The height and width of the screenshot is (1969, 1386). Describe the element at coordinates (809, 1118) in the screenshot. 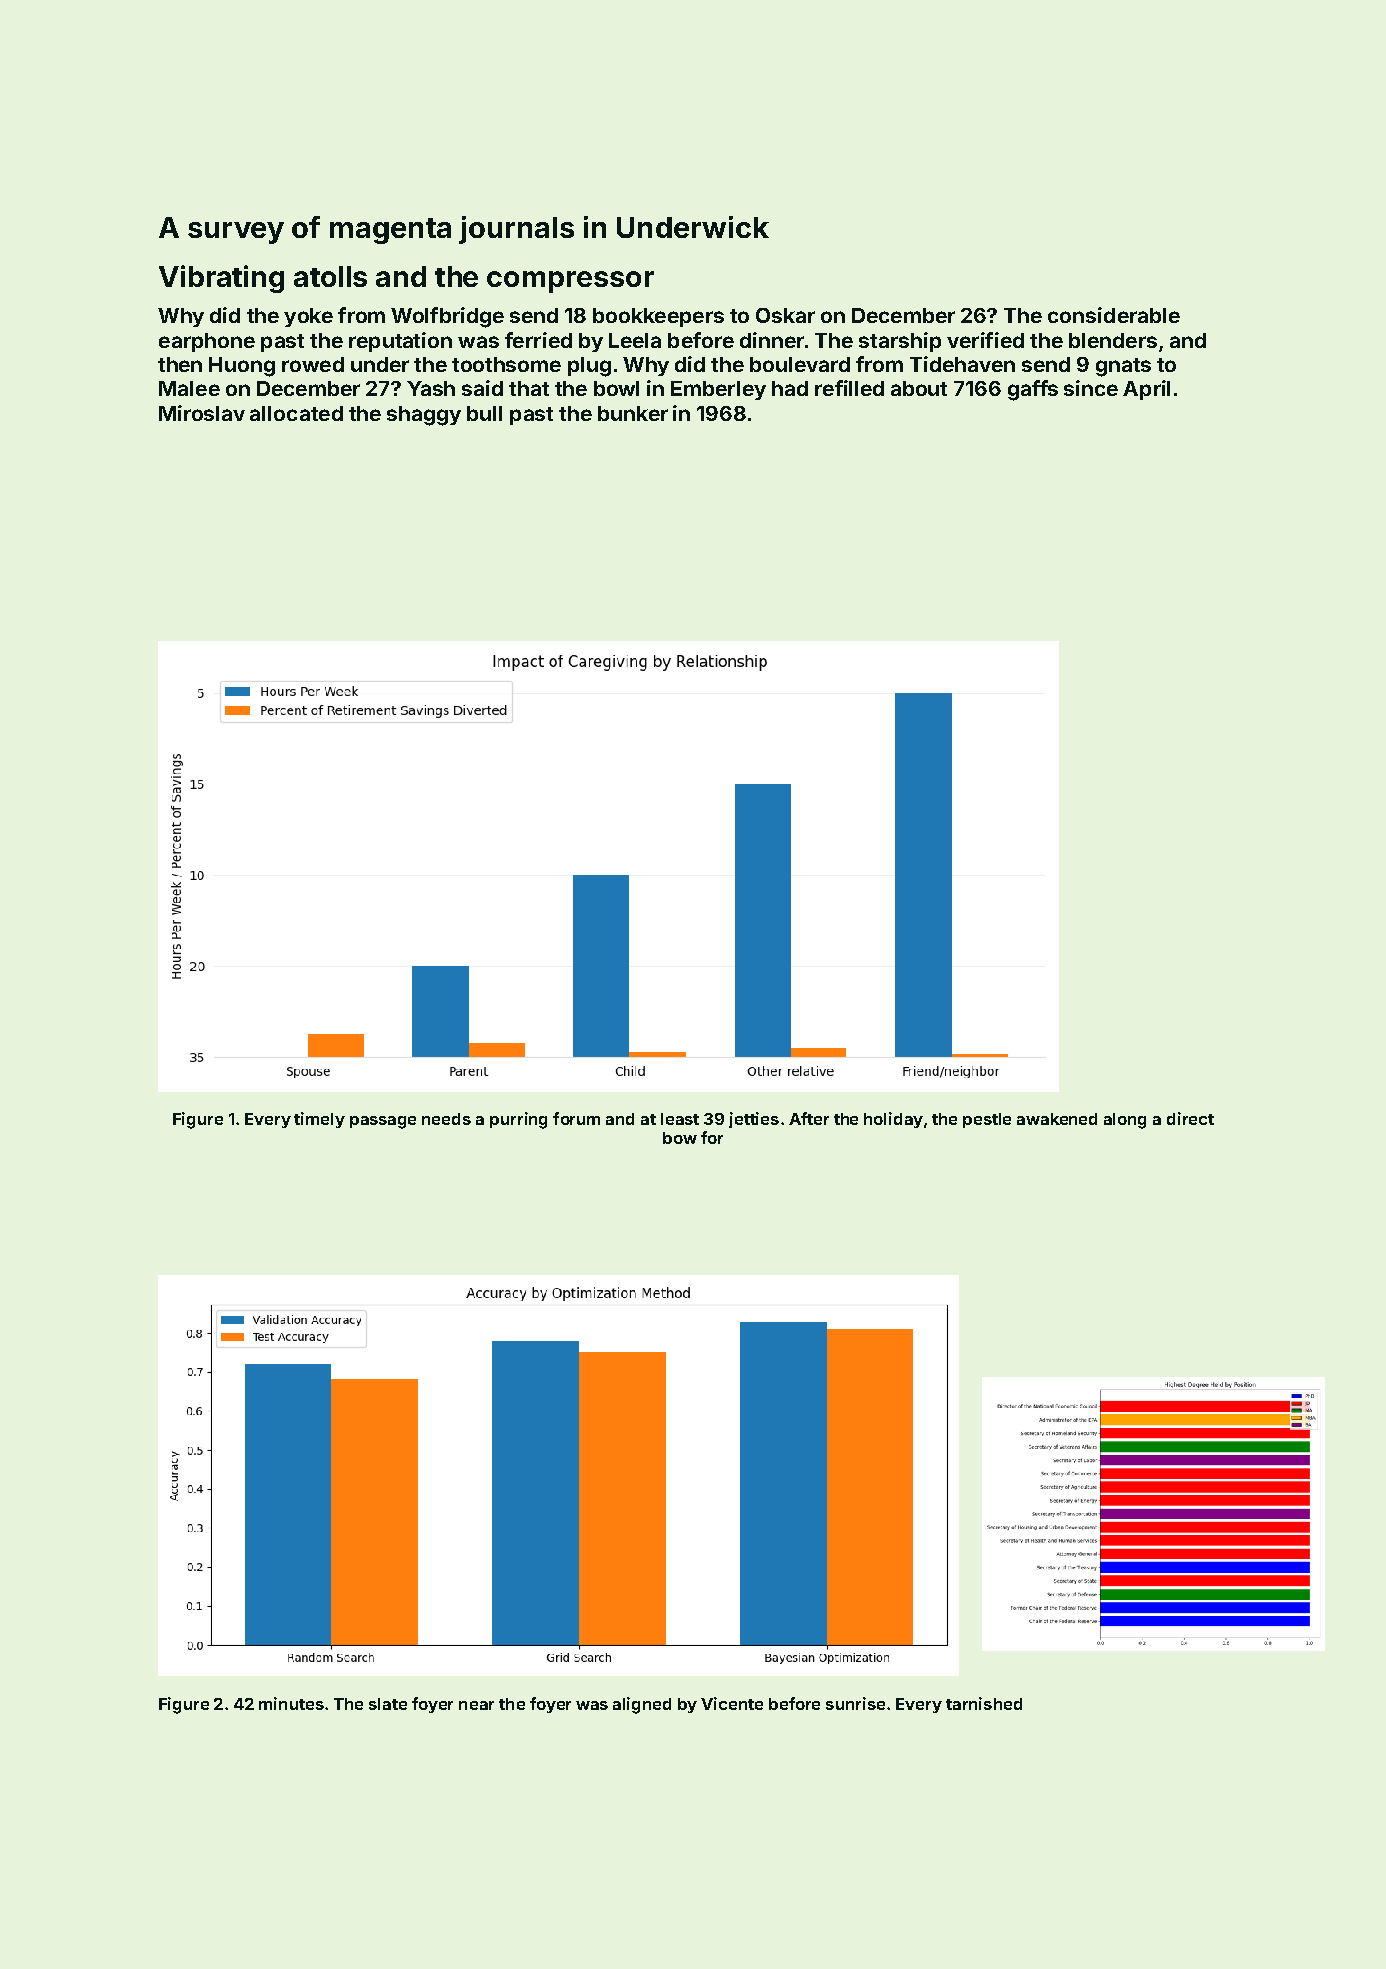

I see `After` at that location.
